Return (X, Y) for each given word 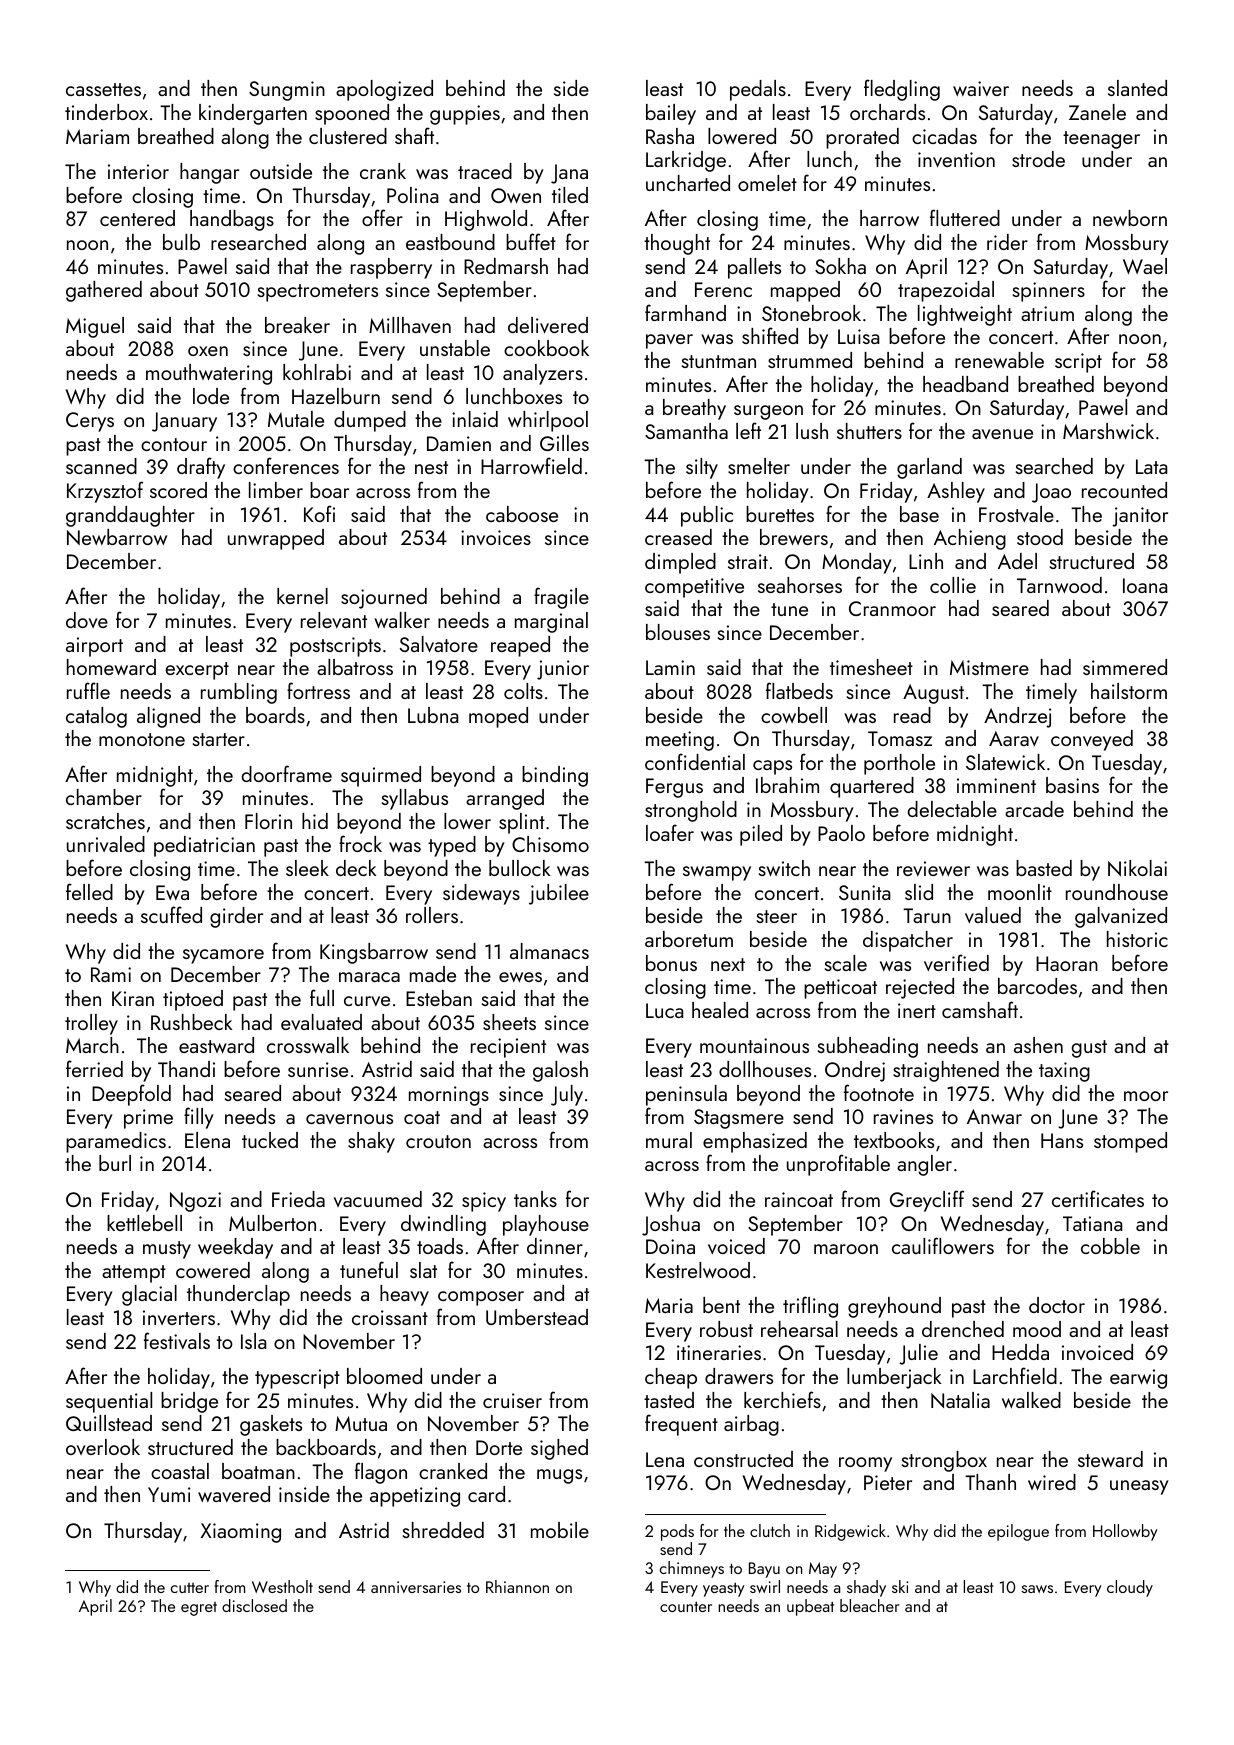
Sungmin (287, 91)
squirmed (381, 776)
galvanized (1121, 917)
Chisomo (550, 844)
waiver (981, 88)
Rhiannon (517, 1586)
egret (199, 1609)
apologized (384, 90)
